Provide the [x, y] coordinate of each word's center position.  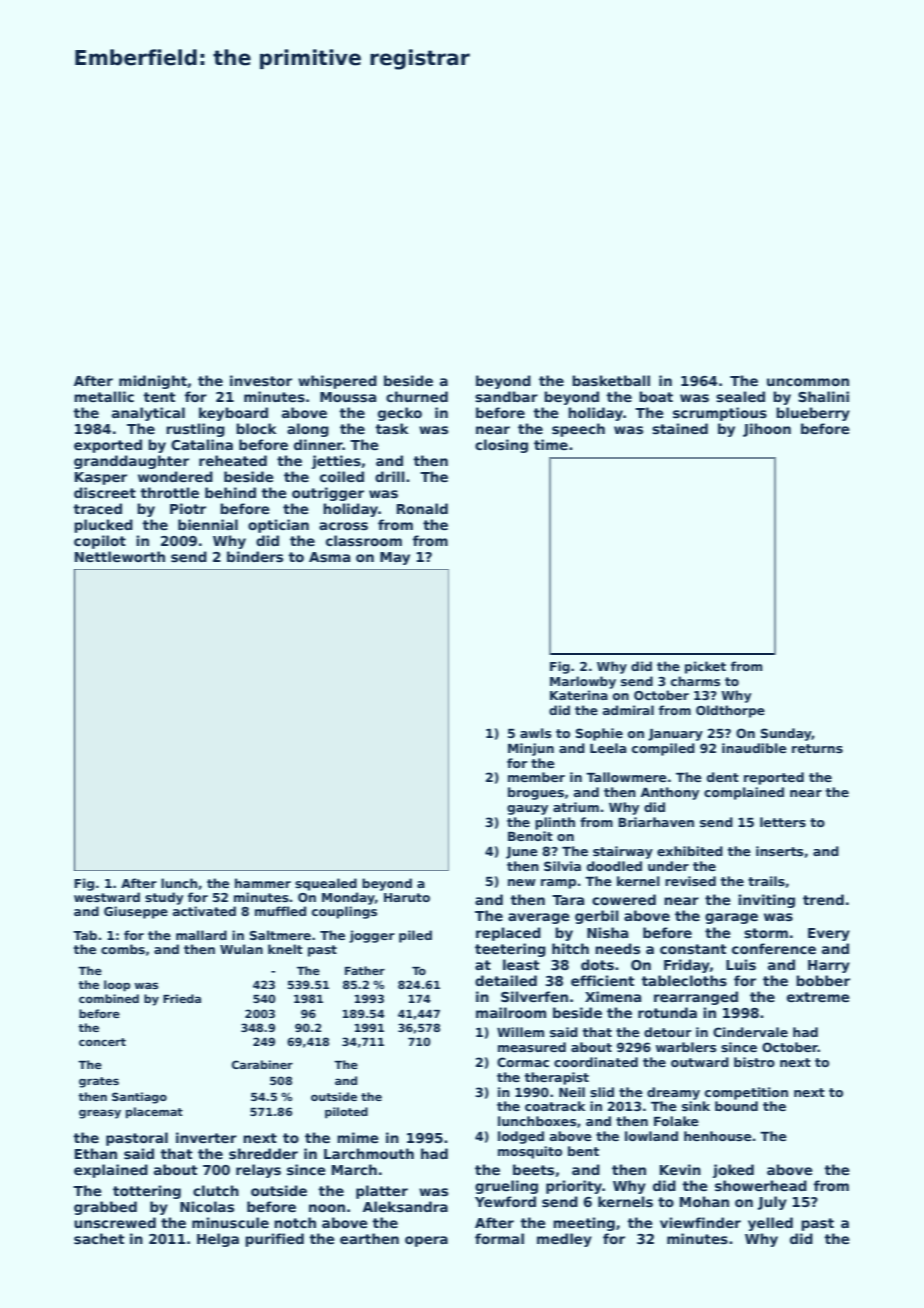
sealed [740, 396]
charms [695, 681]
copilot [100, 542]
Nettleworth [120, 556]
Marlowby [583, 682]
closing [501, 446]
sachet [99, 1238]
